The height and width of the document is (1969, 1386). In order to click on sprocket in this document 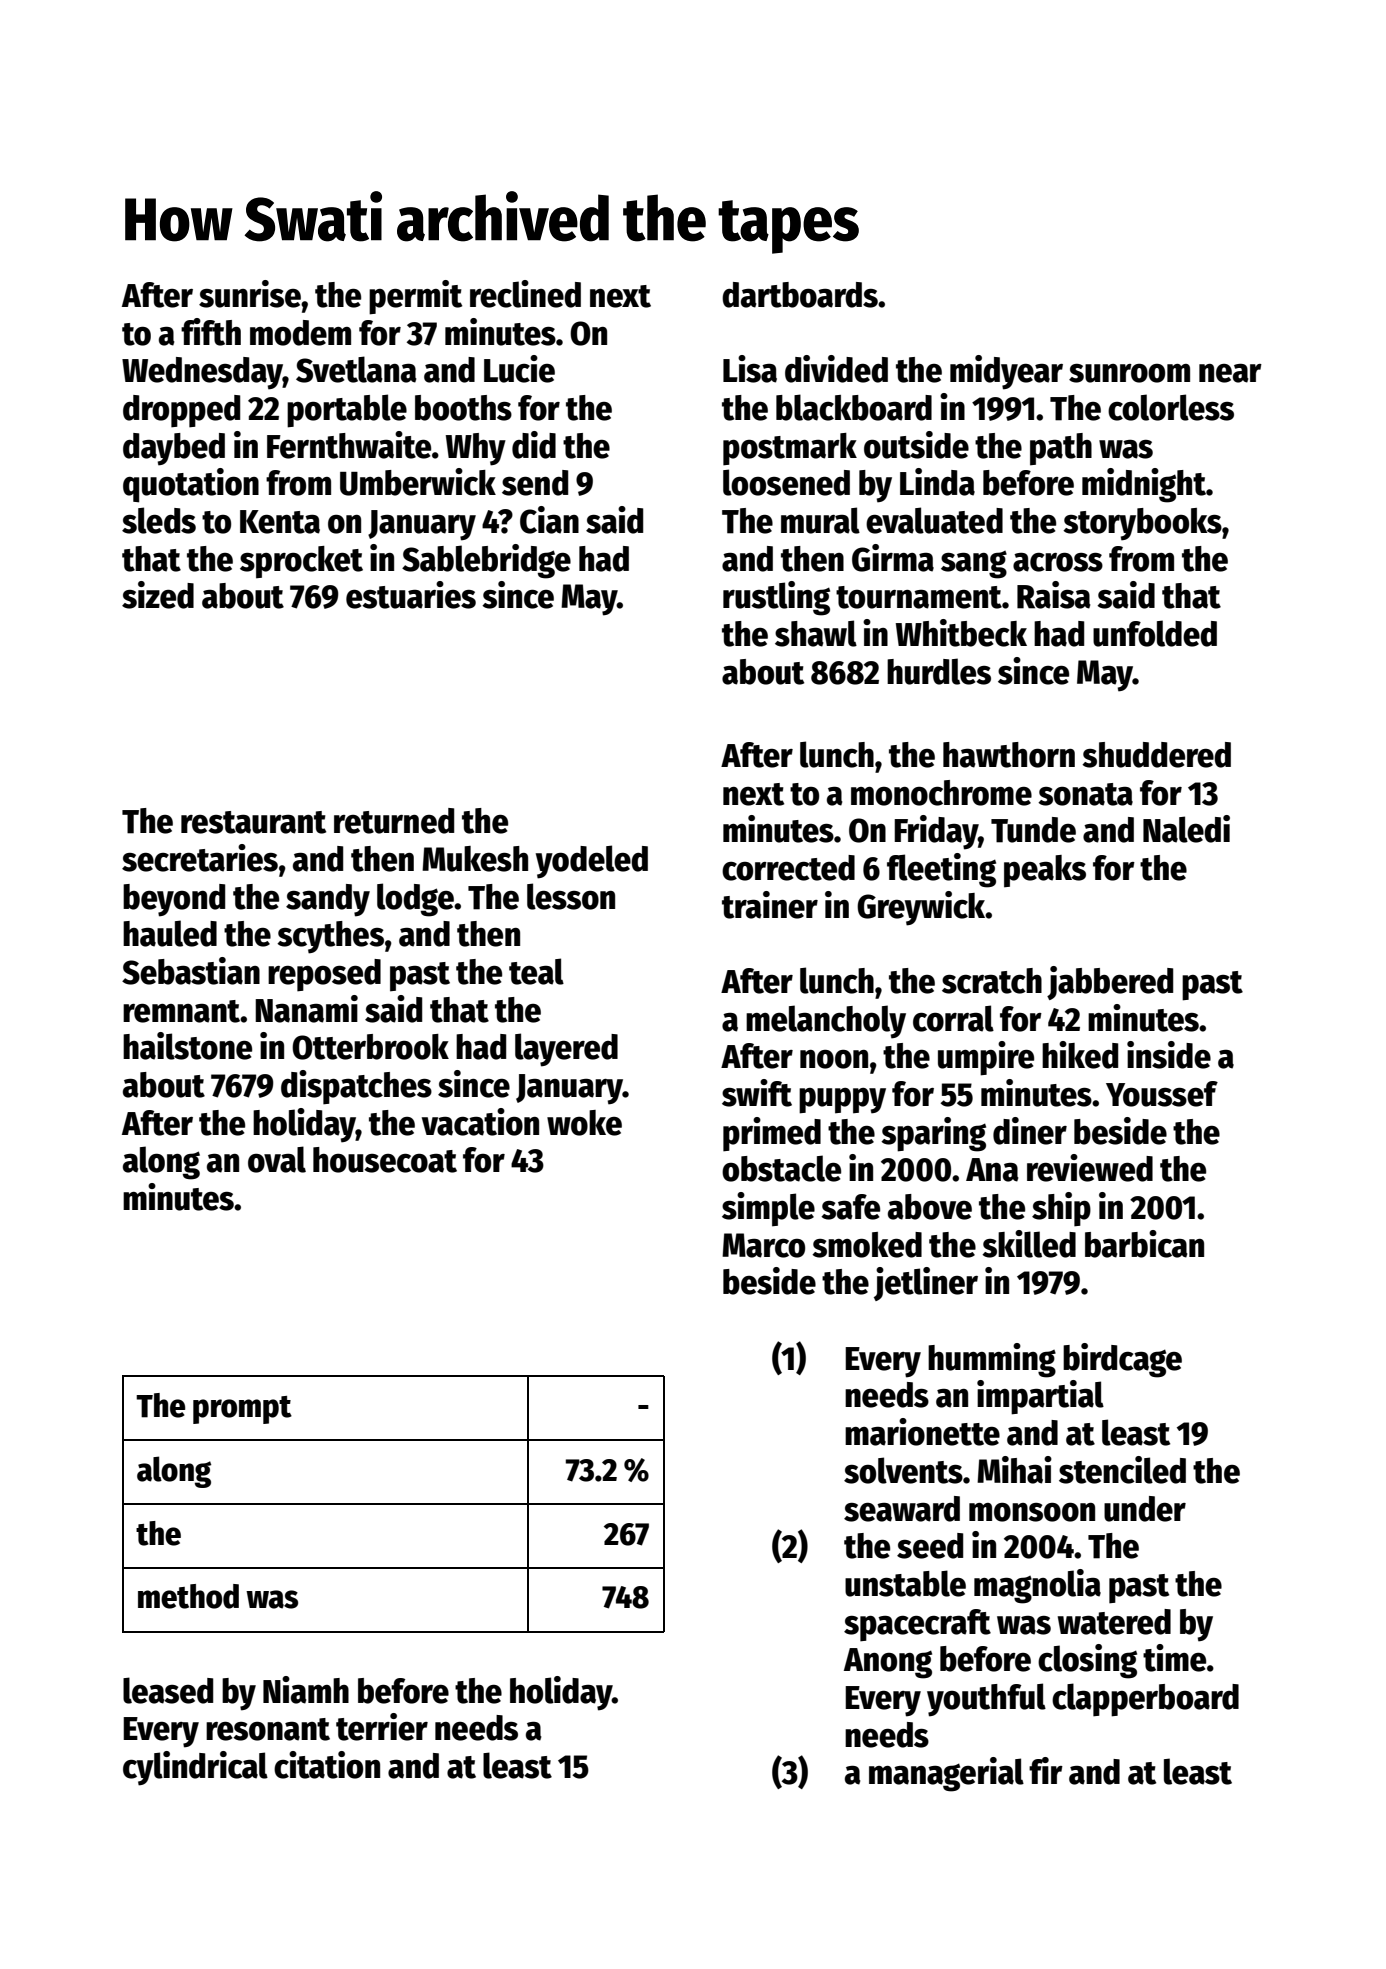, I will do `click(301, 562)`.
